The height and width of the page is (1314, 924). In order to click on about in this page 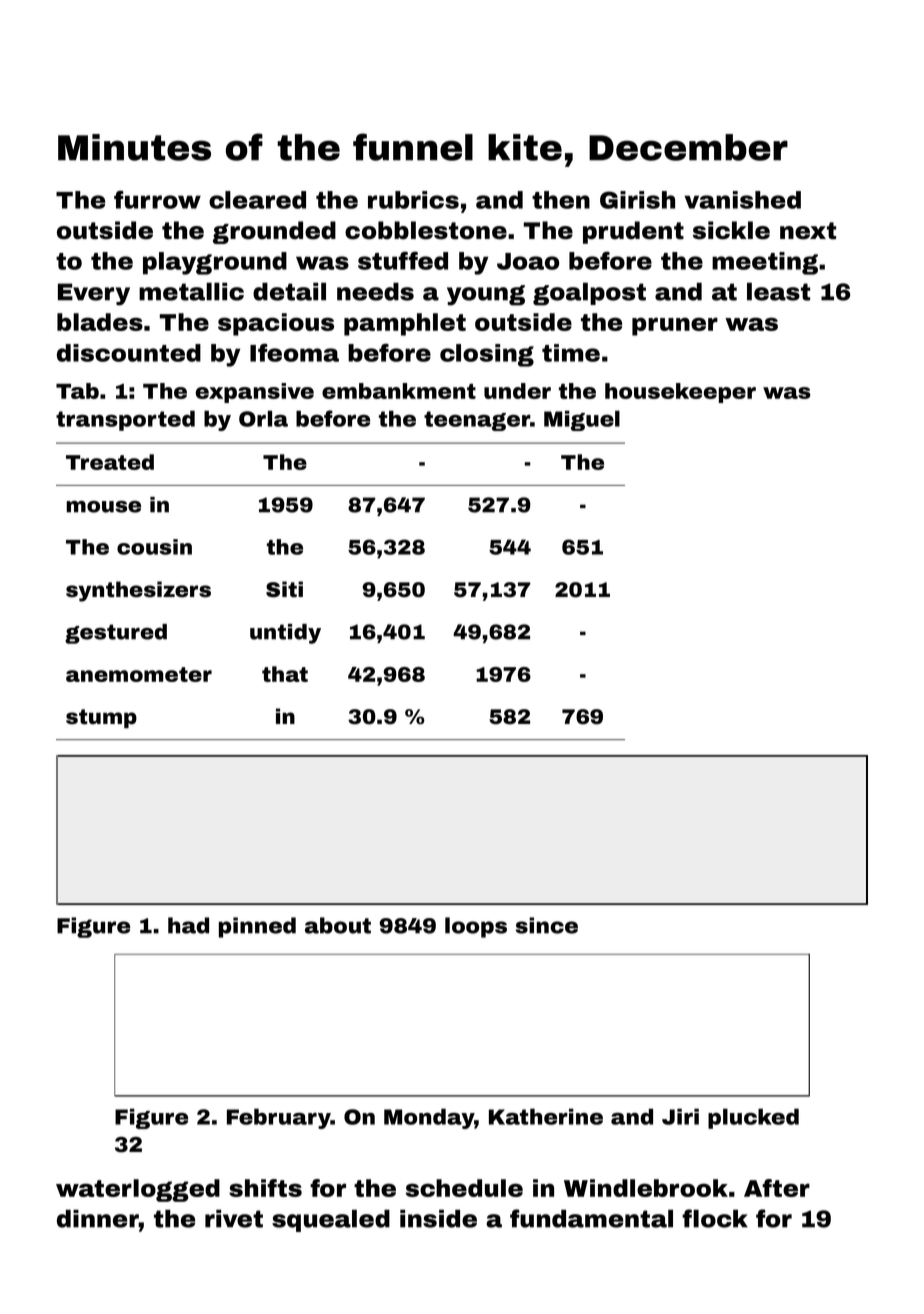, I will do `click(338, 925)`.
